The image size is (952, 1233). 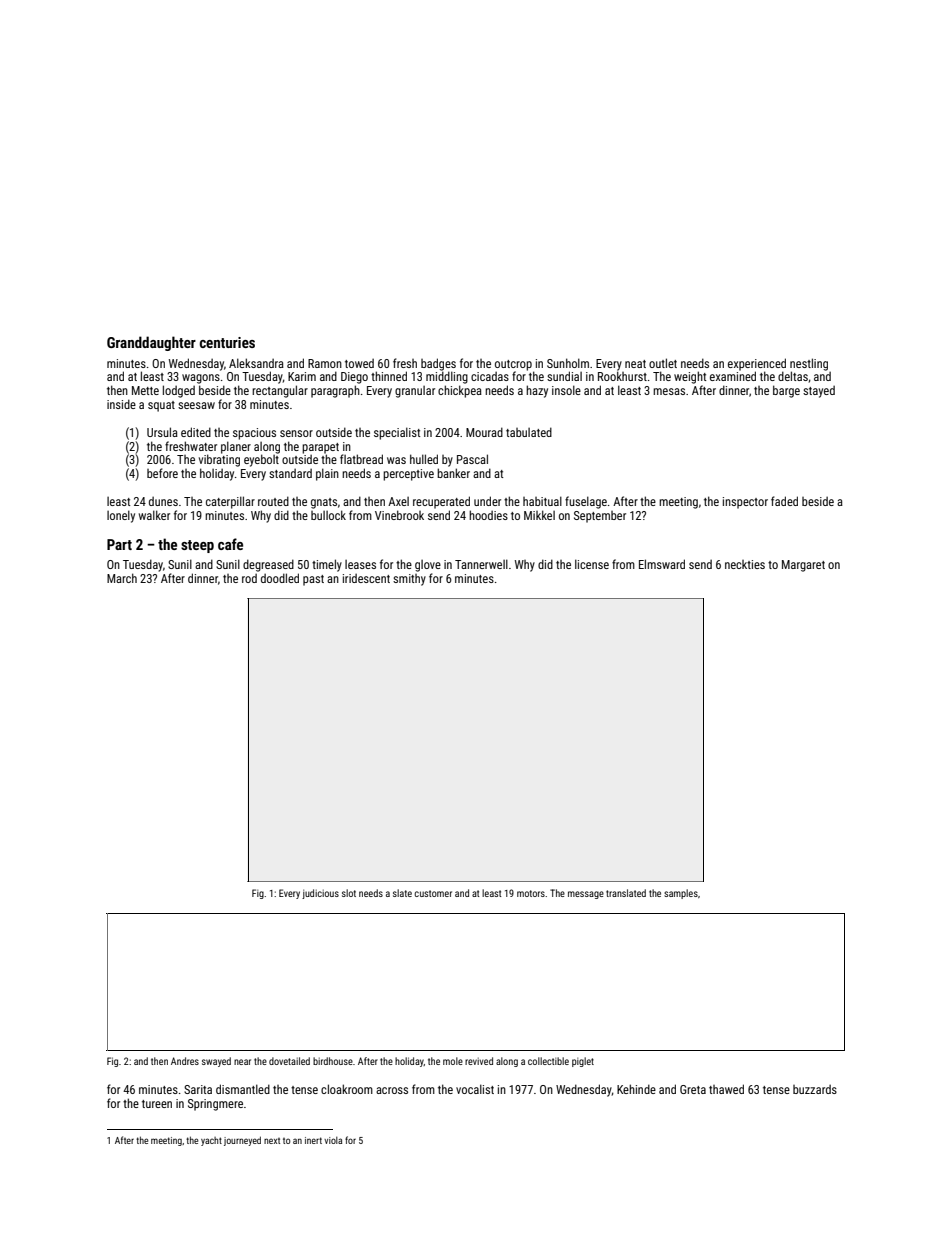 I want to click on neat, so click(x=635, y=364).
